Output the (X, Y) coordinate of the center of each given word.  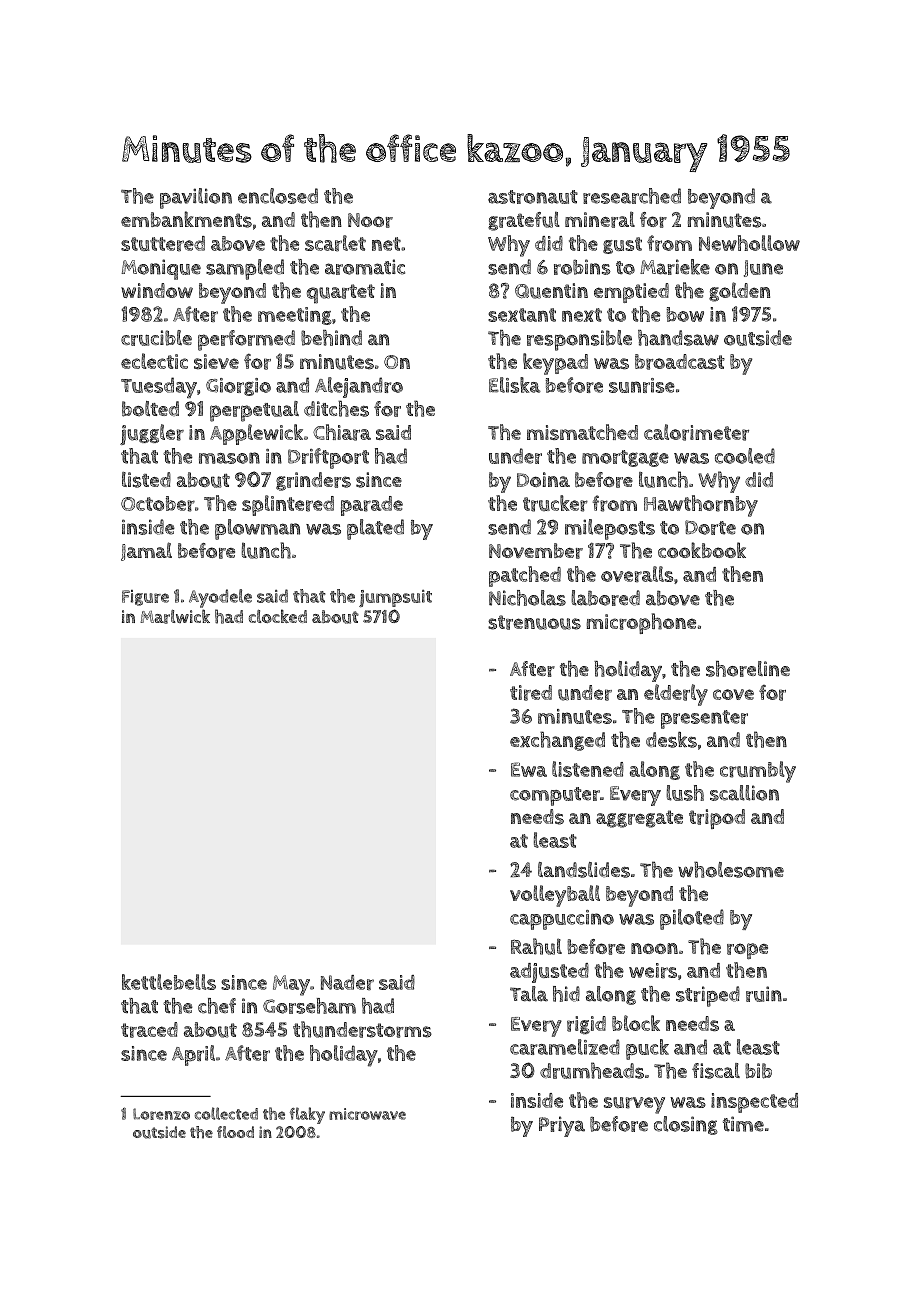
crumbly (758, 772)
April (193, 1055)
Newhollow (749, 243)
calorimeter (696, 432)
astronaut (533, 197)
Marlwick (175, 616)
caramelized (565, 1047)
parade (372, 506)
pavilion (196, 198)
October (158, 504)
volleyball (555, 896)
